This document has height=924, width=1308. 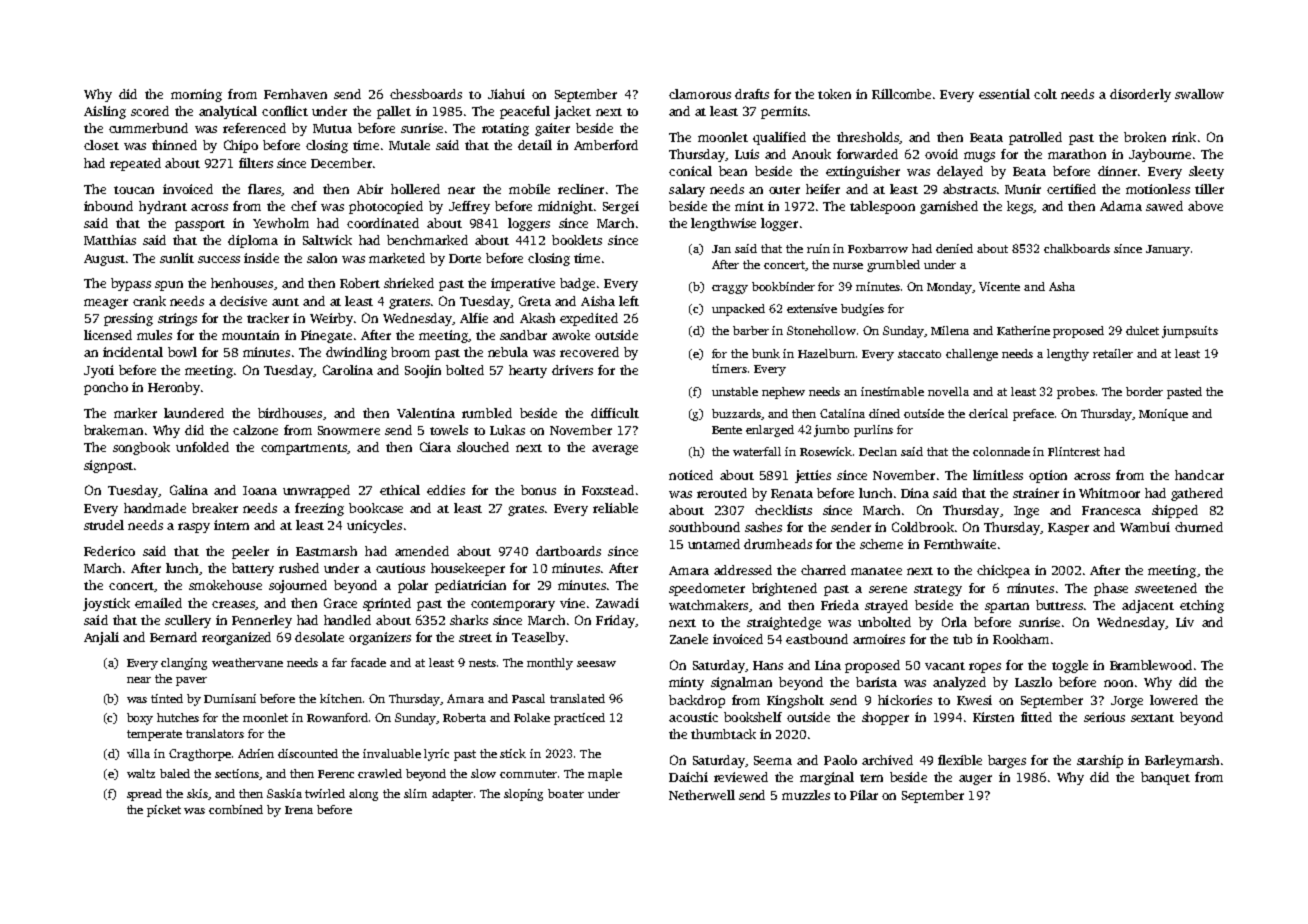 I want to click on Jiahui, so click(x=506, y=94).
